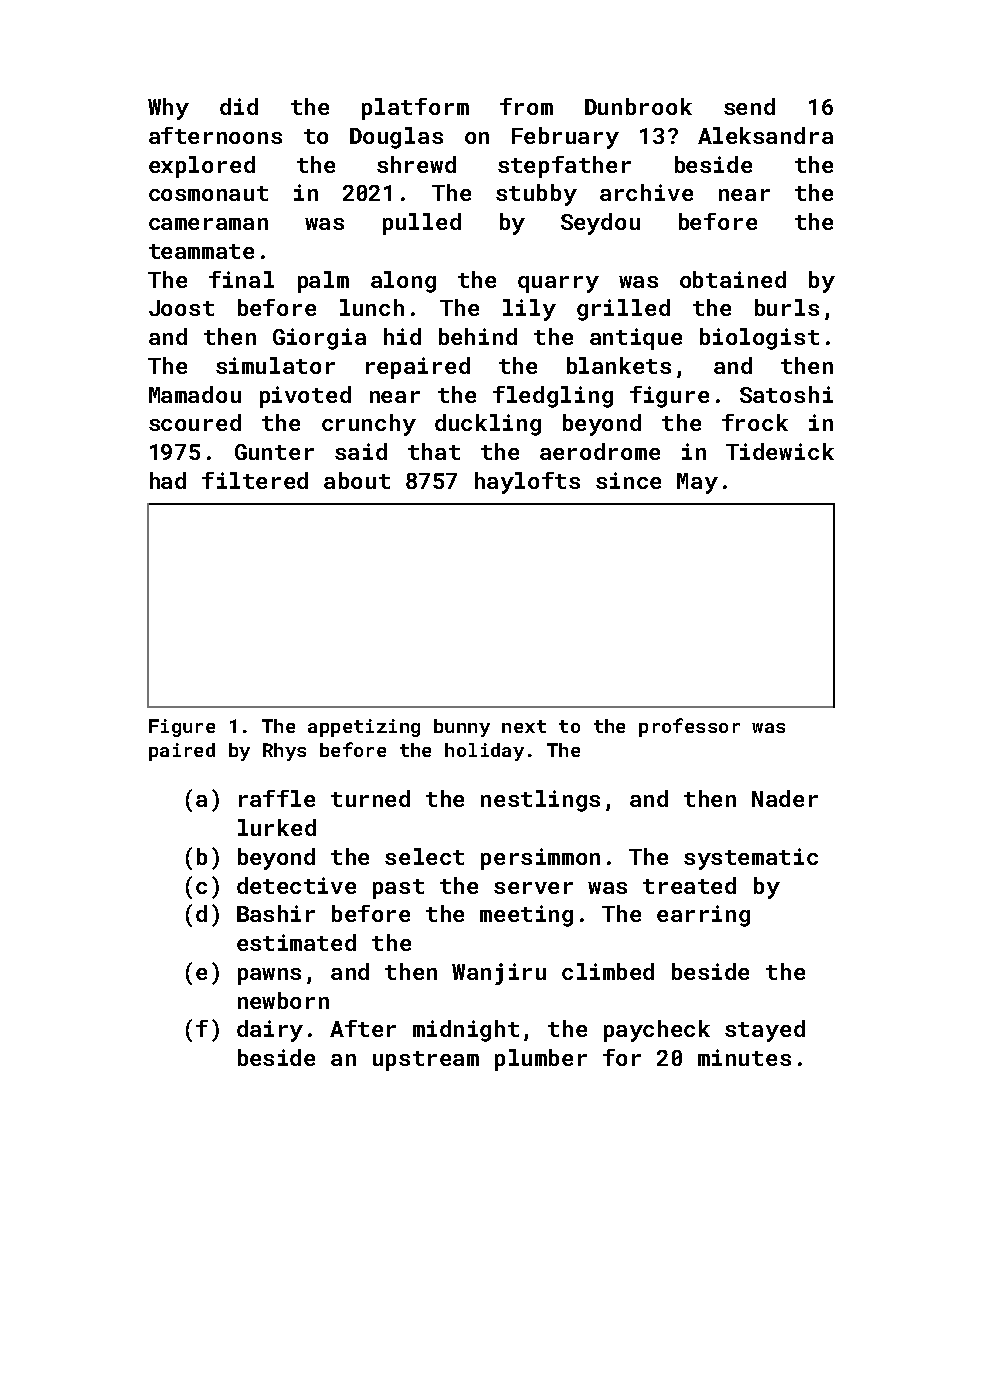 This image has width=982, height=1395. I want to click on along, so click(403, 282).
